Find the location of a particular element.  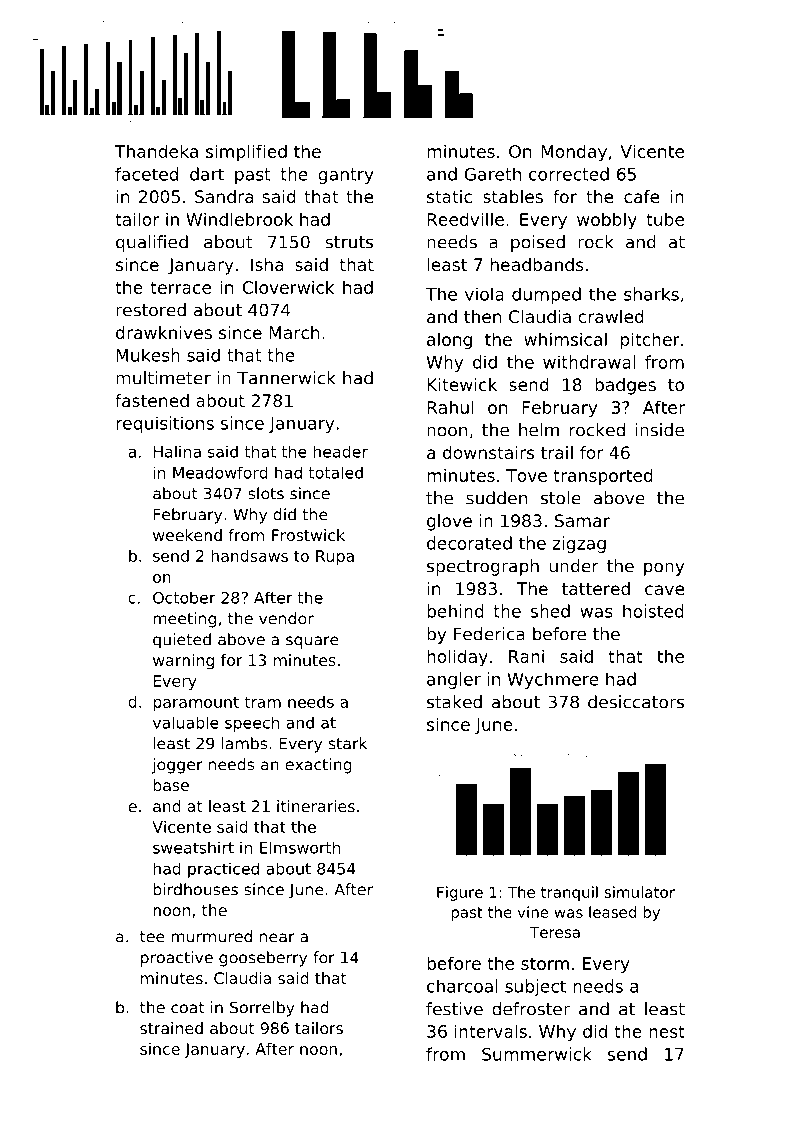

corrected is located at coordinates (569, 174).
